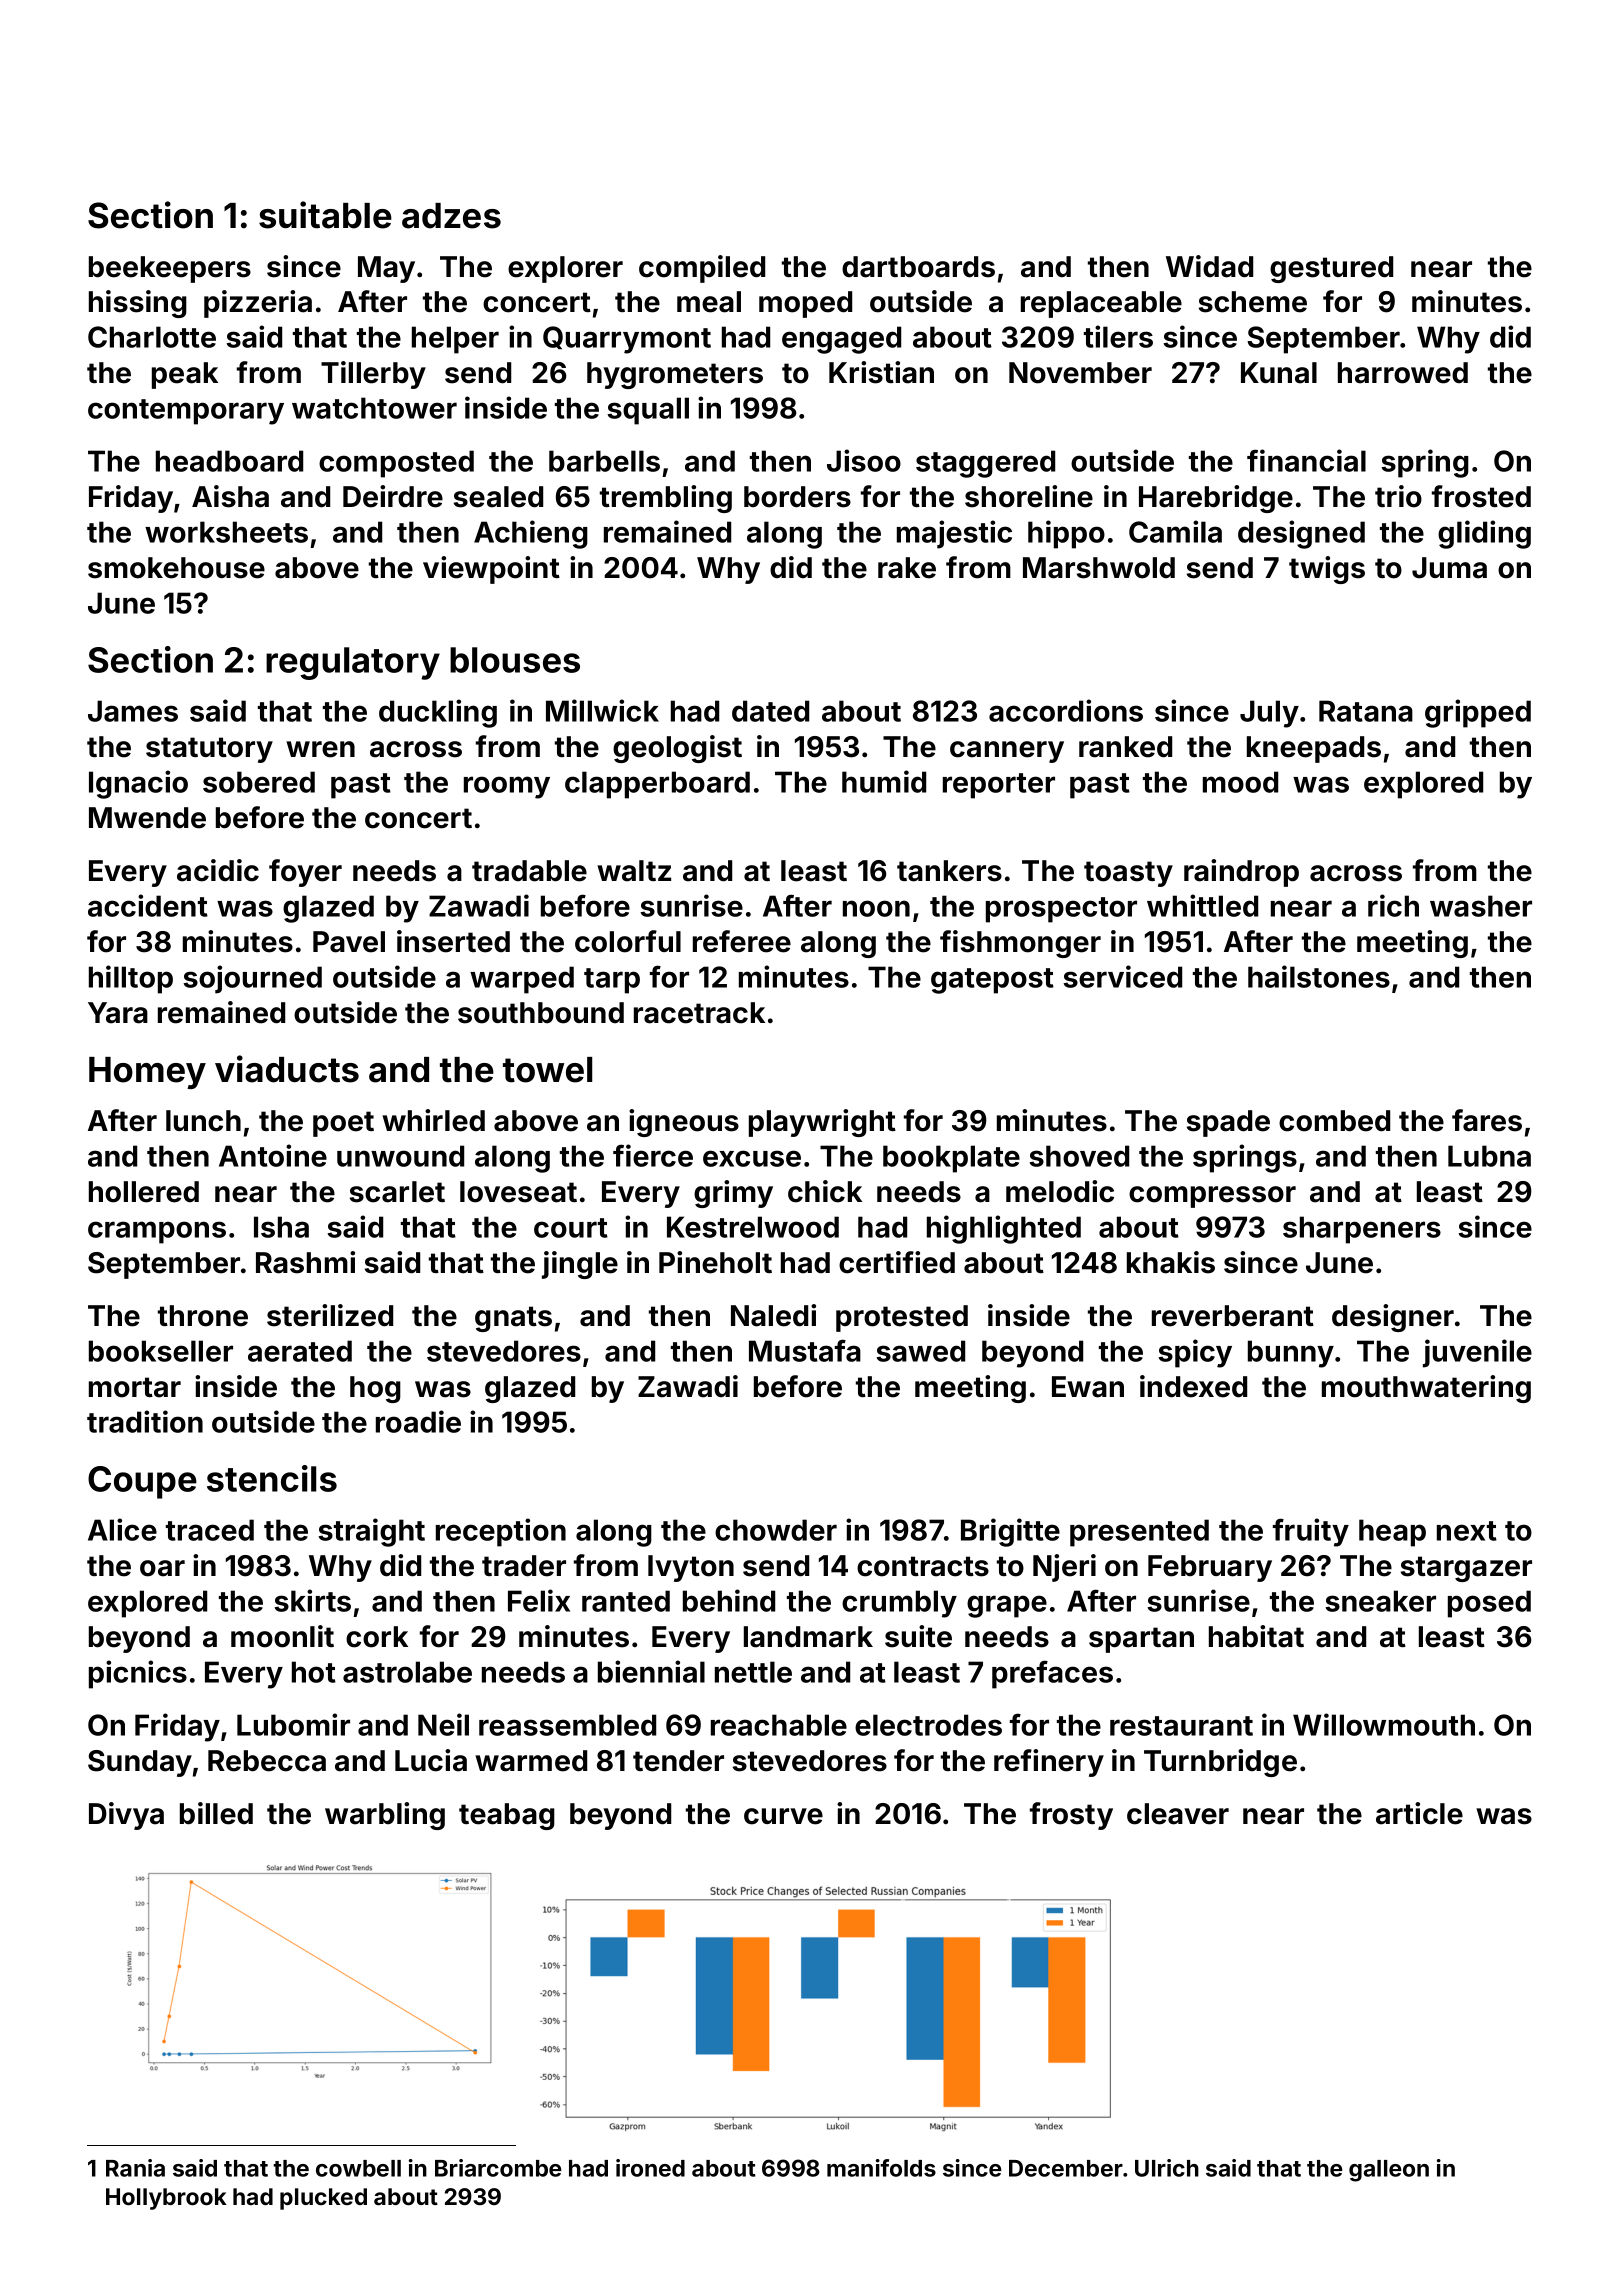  Describe the element at coordinates (677, 749) in the document. I see `geologist` at that location.
